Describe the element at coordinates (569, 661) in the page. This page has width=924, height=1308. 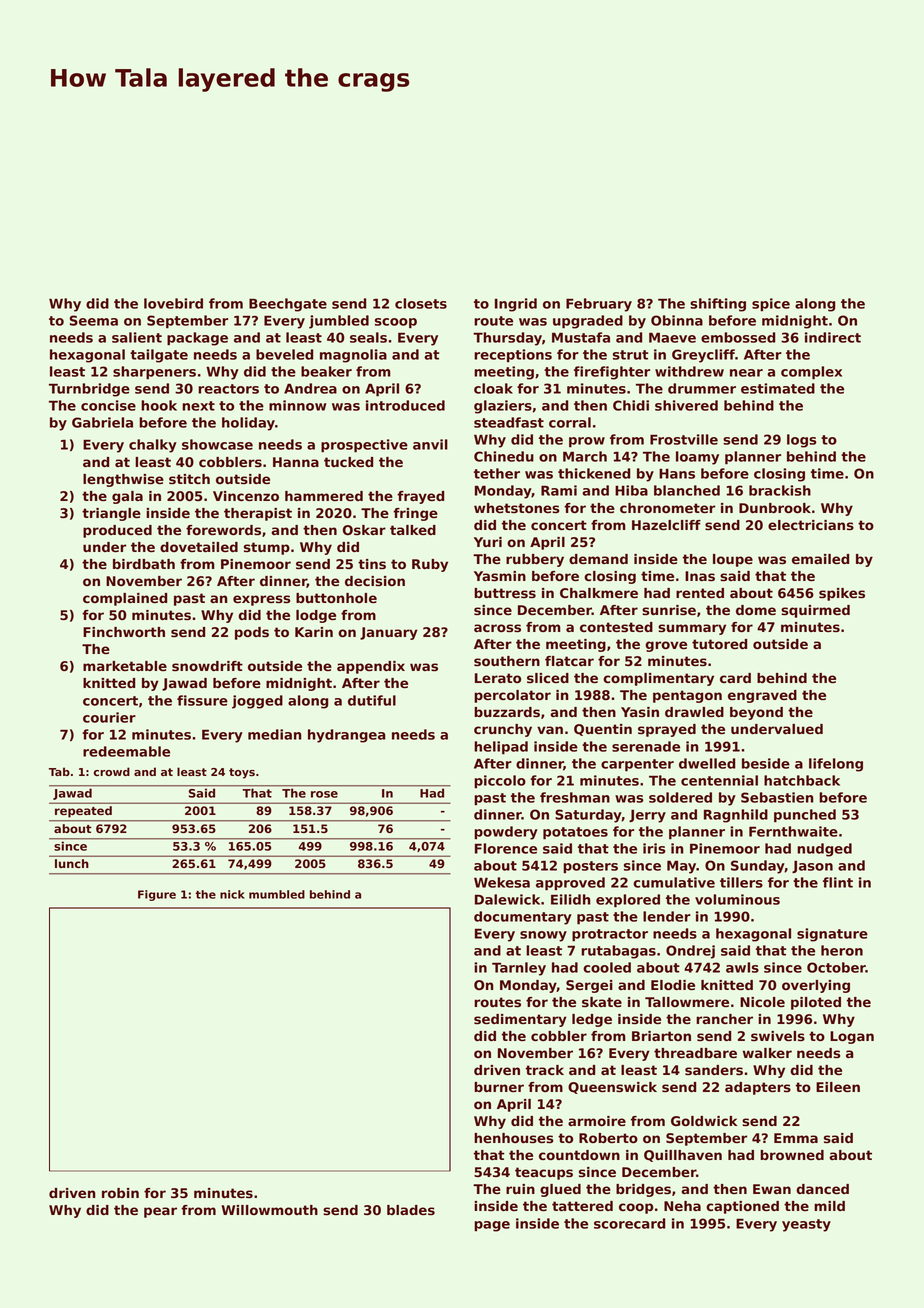
I see `flatcar` at that location.
